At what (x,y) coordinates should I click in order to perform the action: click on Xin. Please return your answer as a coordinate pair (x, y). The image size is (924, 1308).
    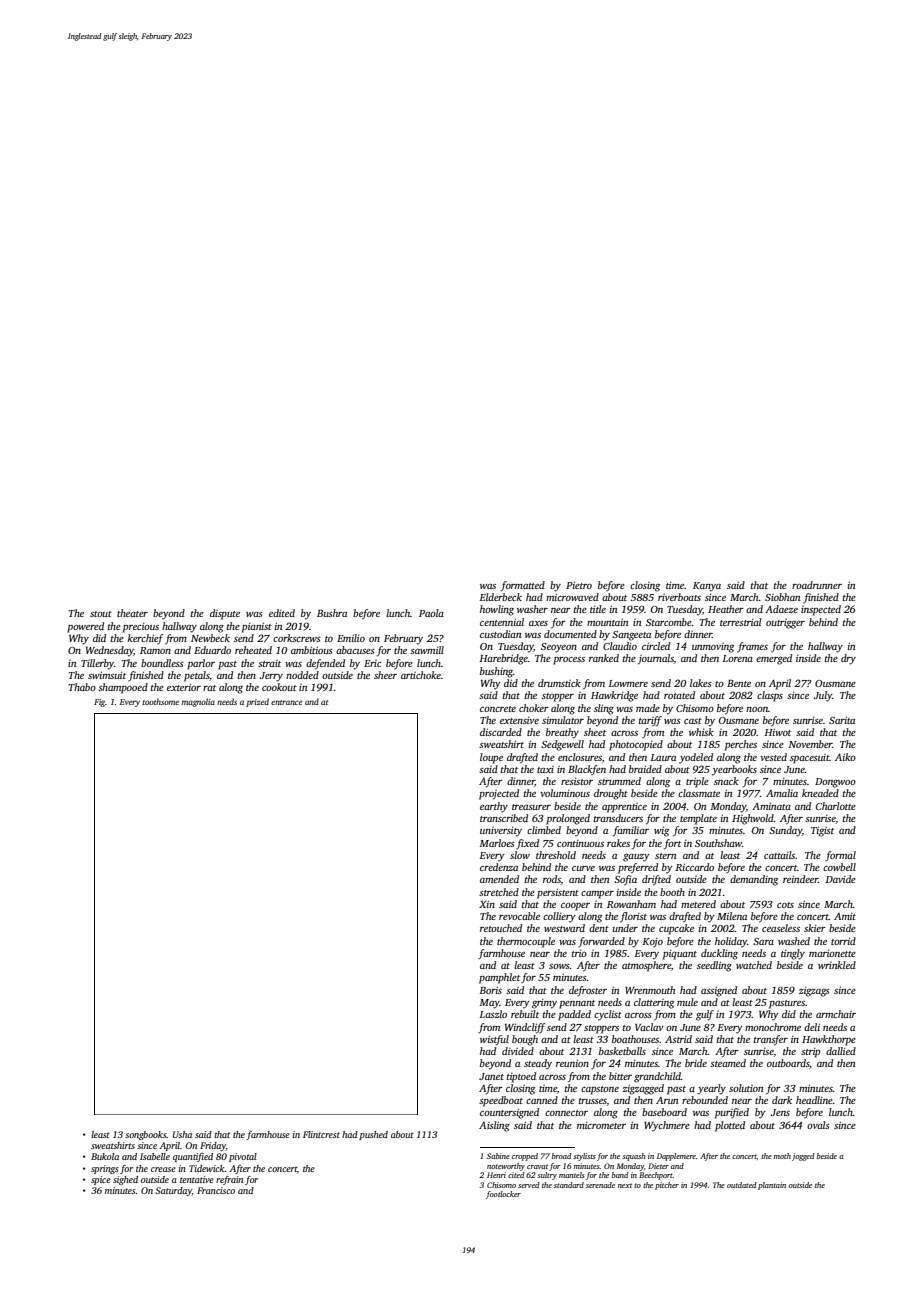
    Looking at the image, I should click on (487, 904).
